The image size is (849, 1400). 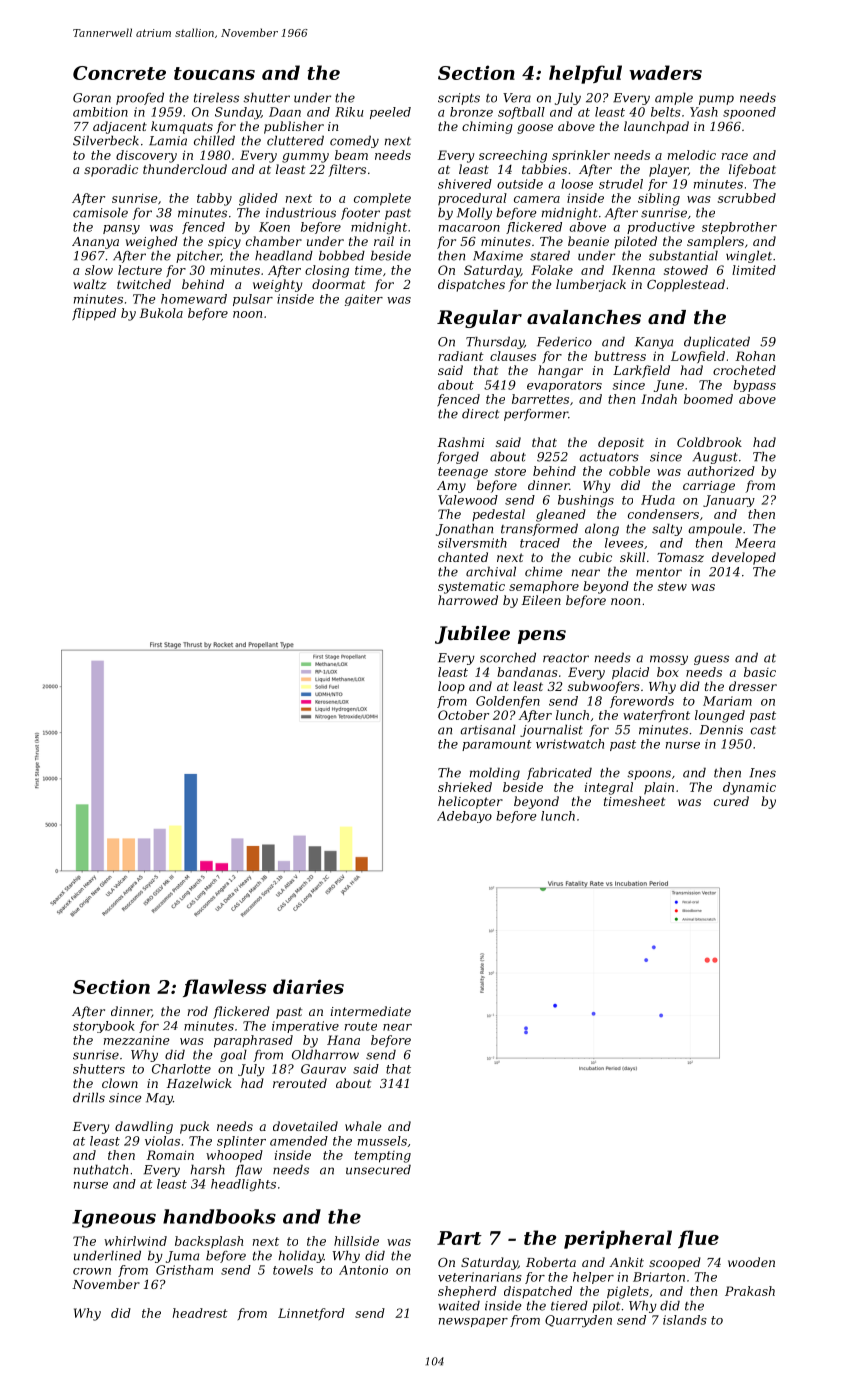 What do you see at coordinates (370, 1011) in the document?
I see `intermediate` at bounding box center [370, 1011].
